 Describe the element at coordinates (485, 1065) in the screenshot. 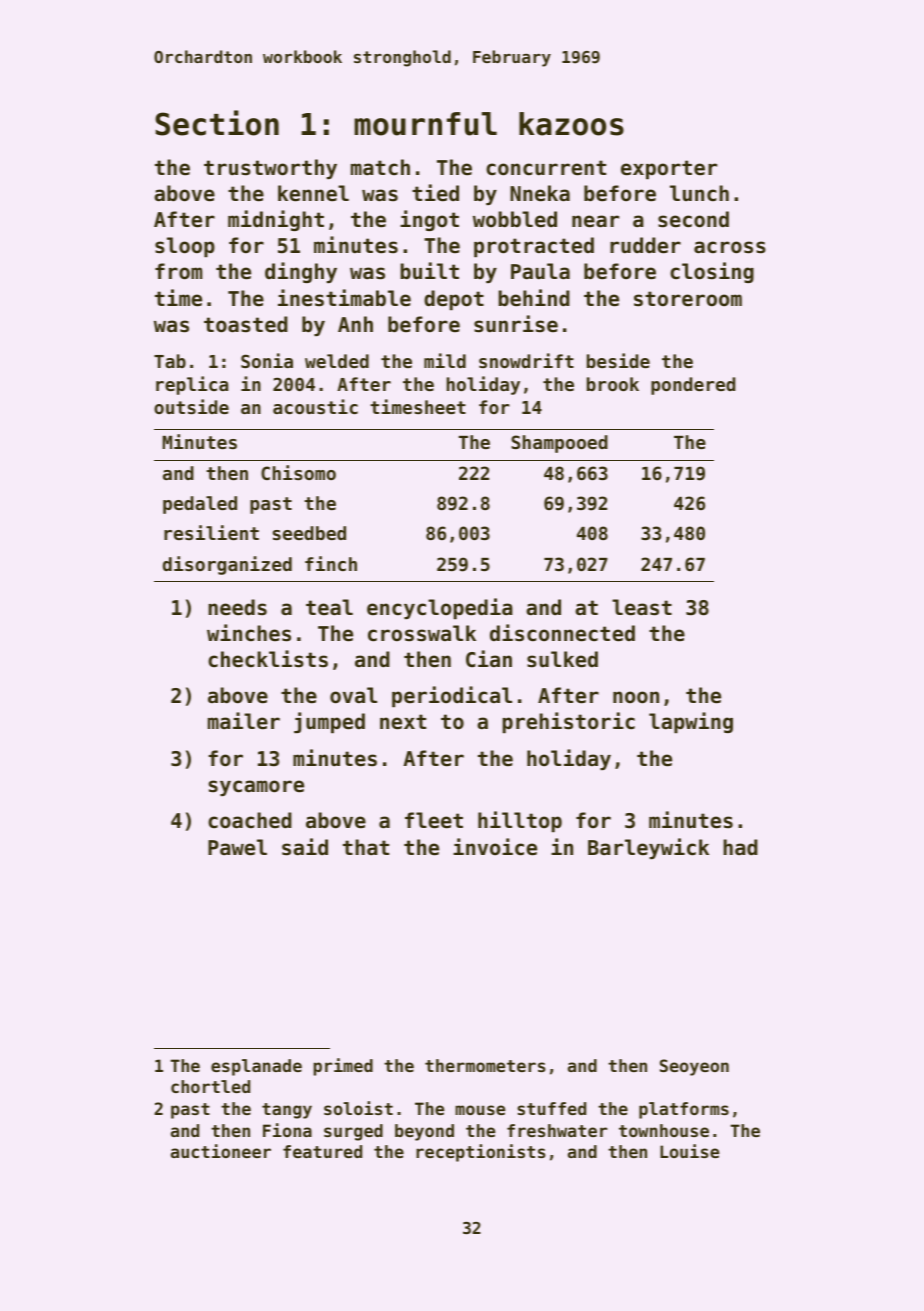

I see `thermometers` at that location.
